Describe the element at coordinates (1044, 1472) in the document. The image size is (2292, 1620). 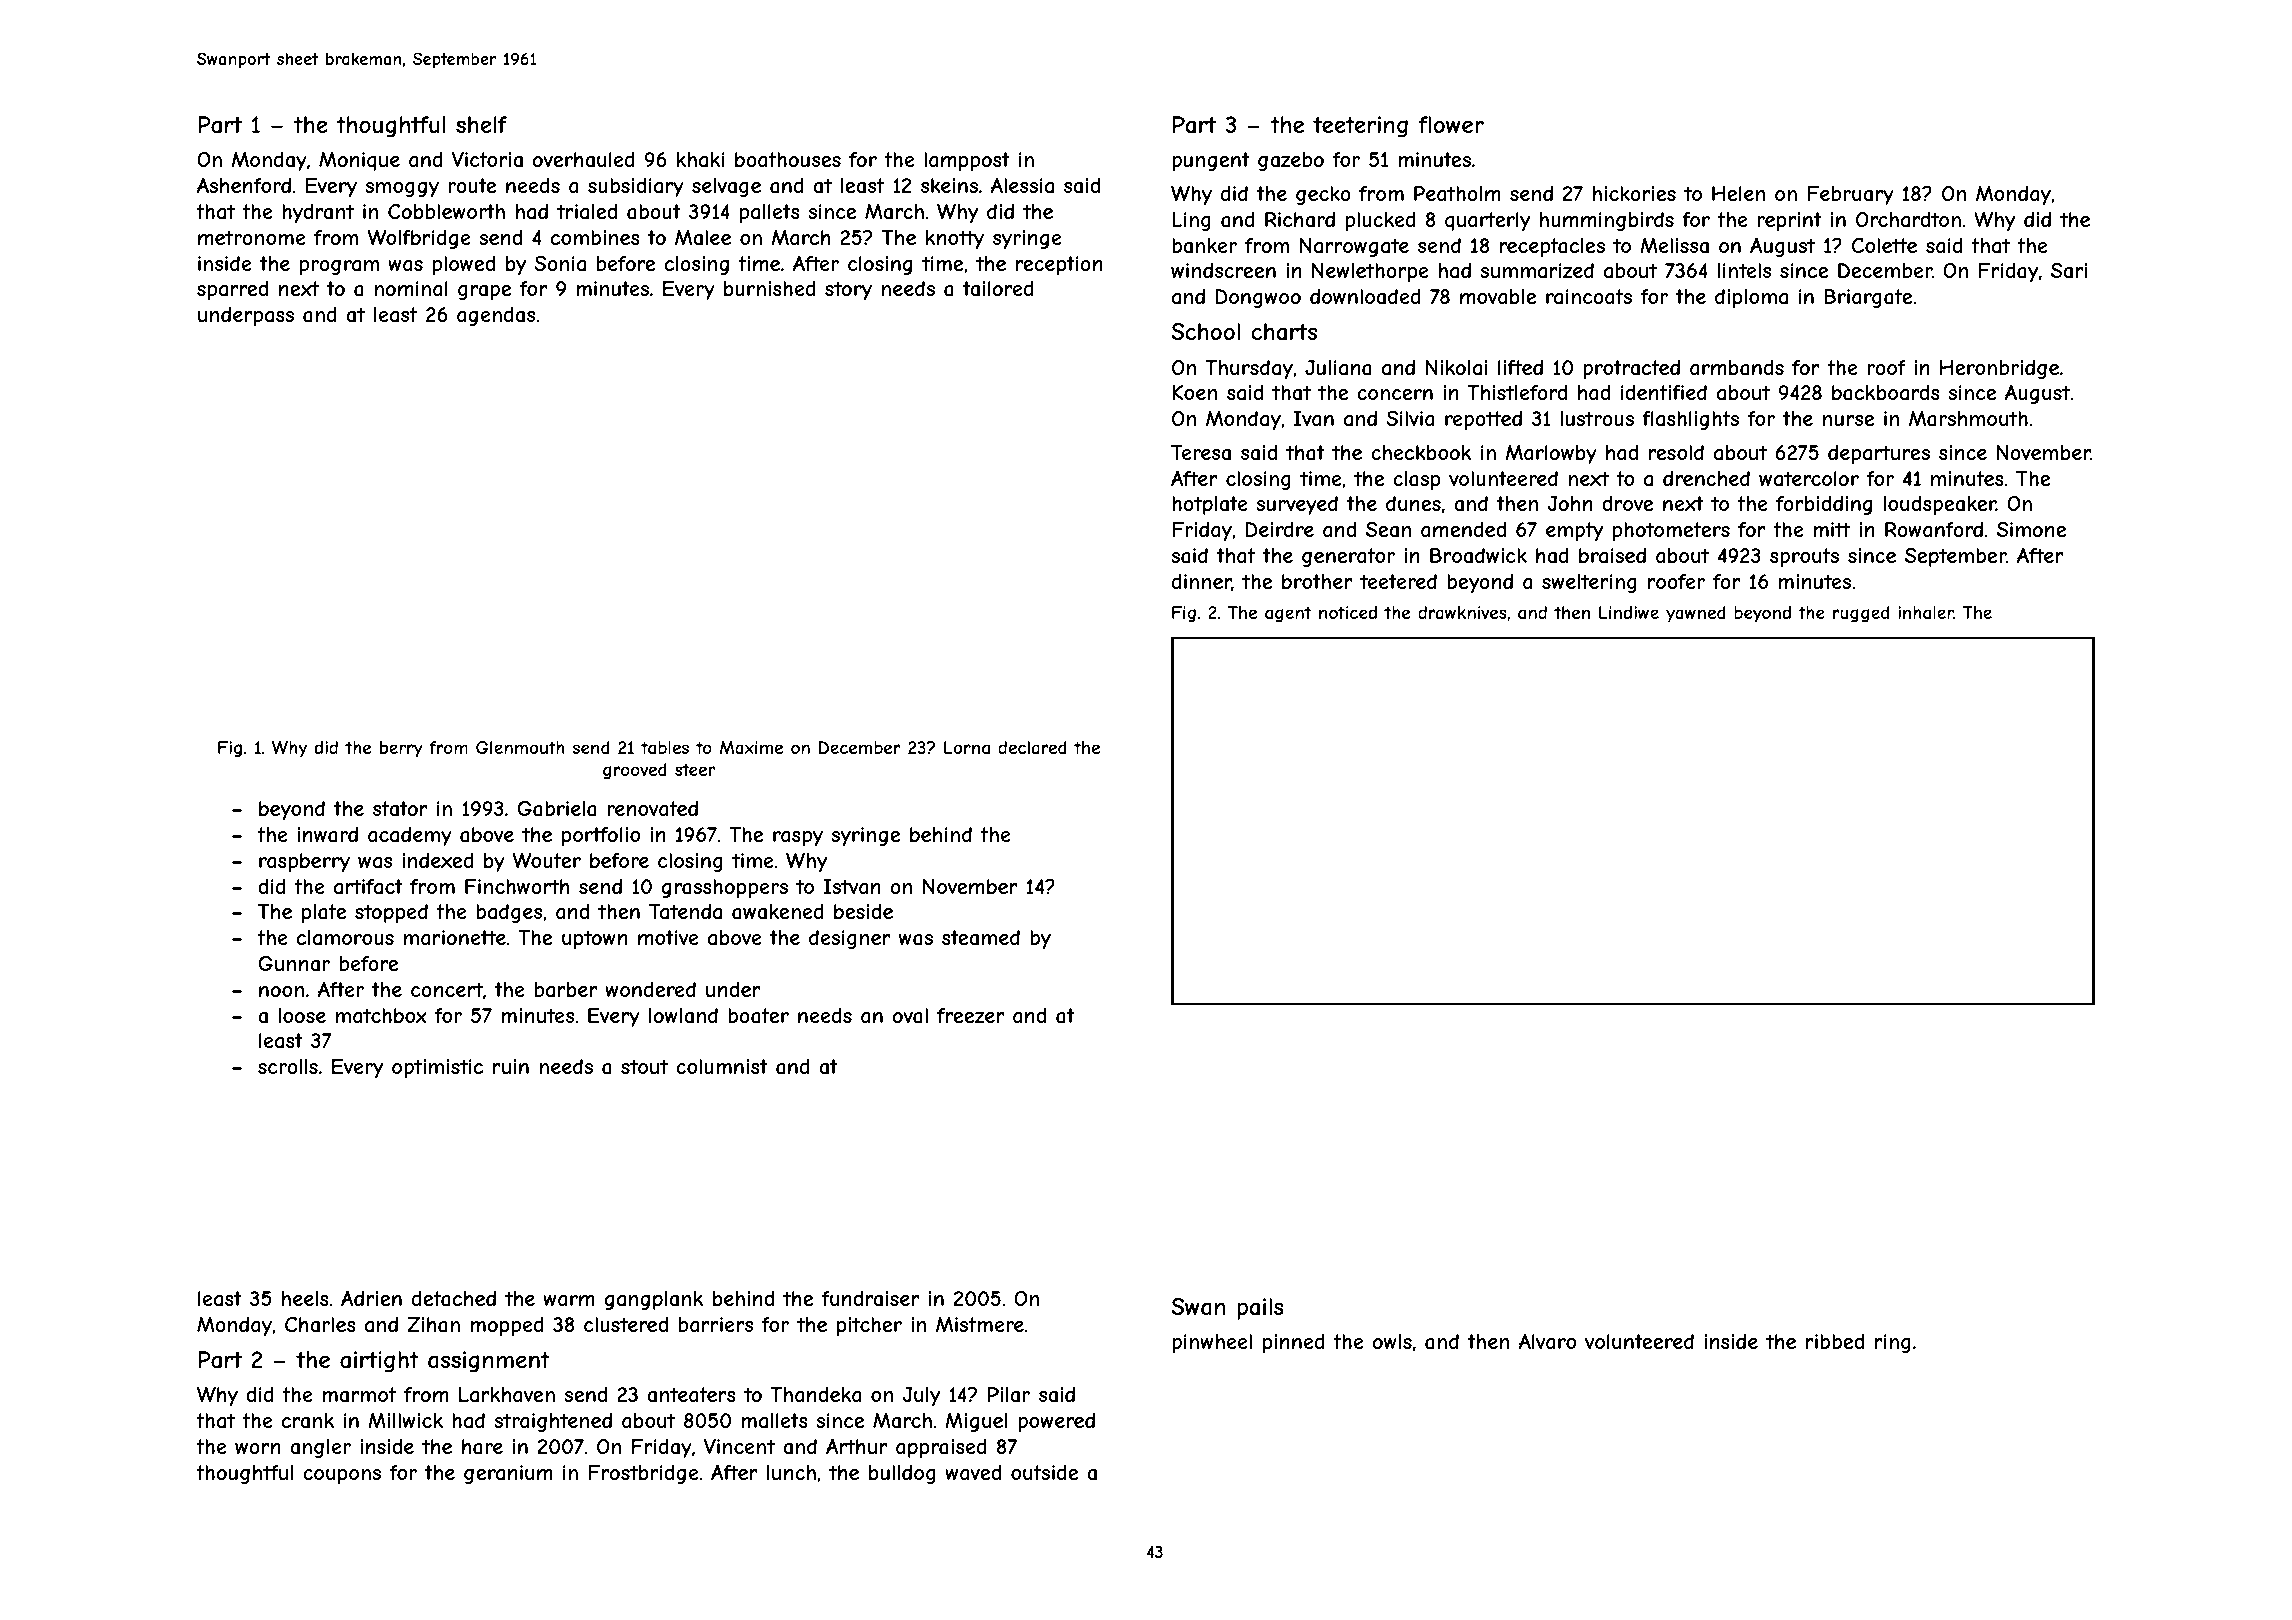
I see `outside` at that location.
